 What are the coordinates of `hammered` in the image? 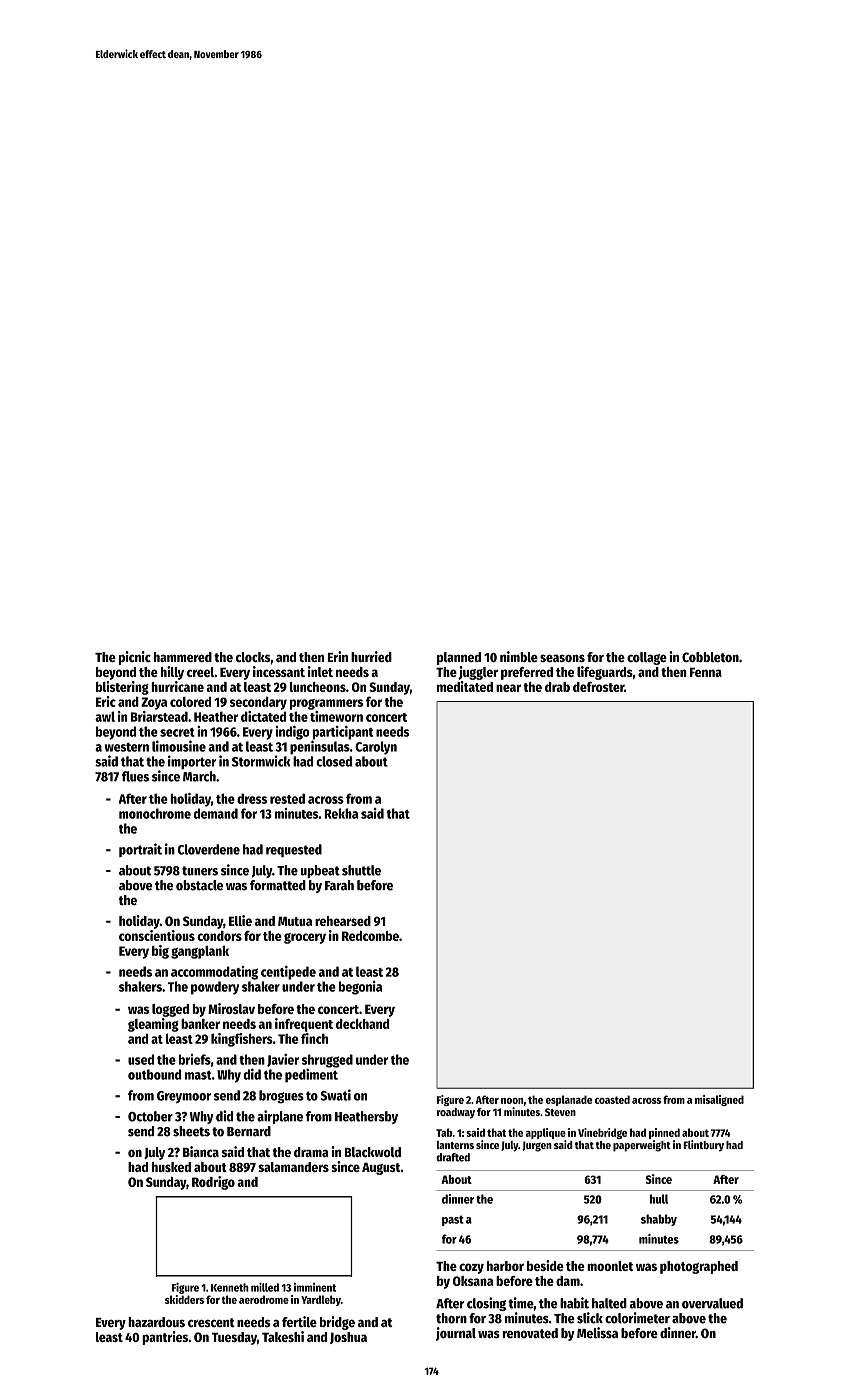 It's located at (183, 657).
